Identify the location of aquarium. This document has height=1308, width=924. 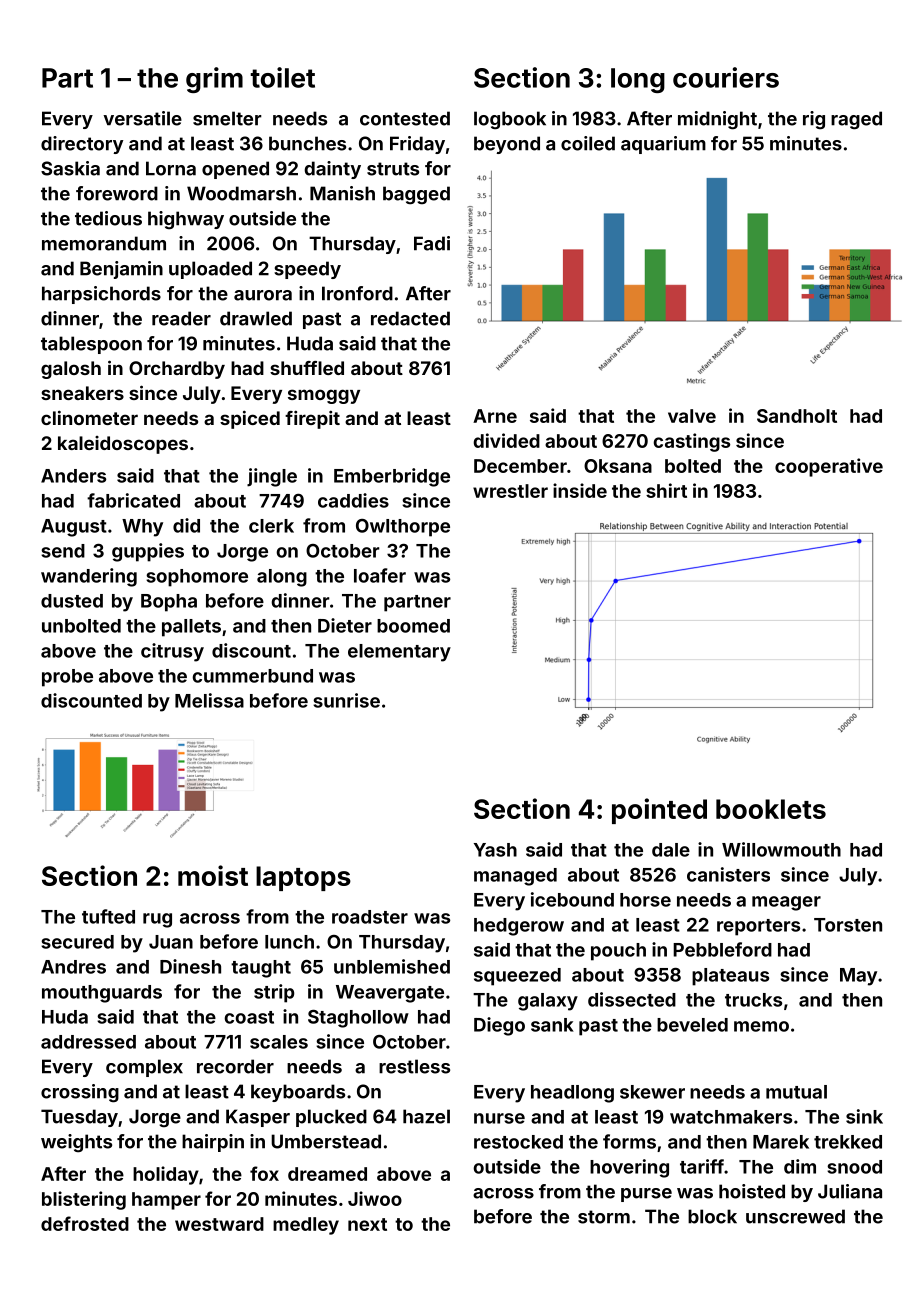
(663, 145).
